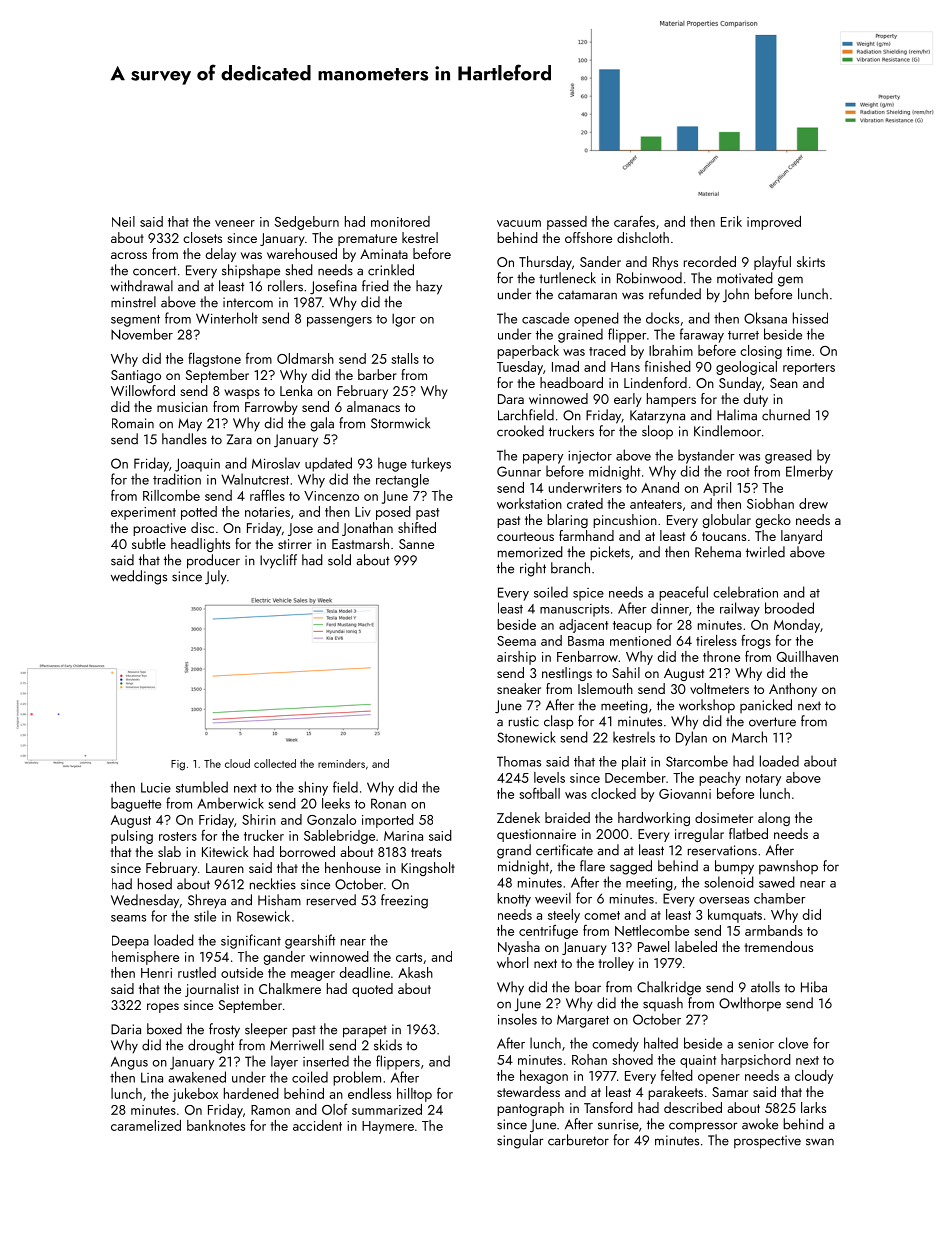 This screenshot has height=1233, width=952. I want to click on banknotes, so click(216, 1125).
